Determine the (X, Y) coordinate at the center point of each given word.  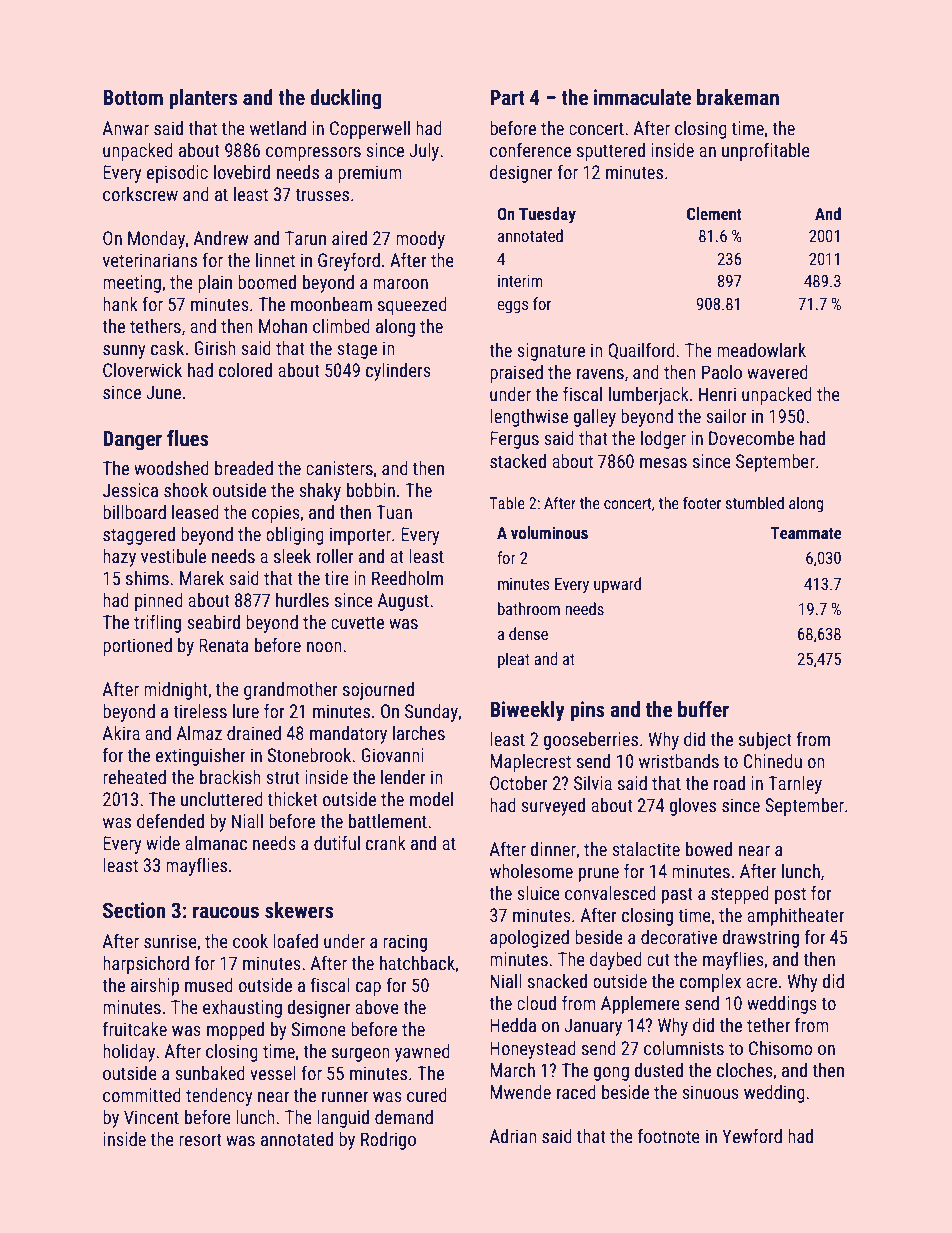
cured (427, 1095)
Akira (121, 733)
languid (343, 1119)
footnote (669, 1136)
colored (245, 370)
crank (386, 843)
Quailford (641, 351)
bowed (709, 849)
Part (507, 97)
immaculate (642, 97)
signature (551, 352)
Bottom (133, 98)
